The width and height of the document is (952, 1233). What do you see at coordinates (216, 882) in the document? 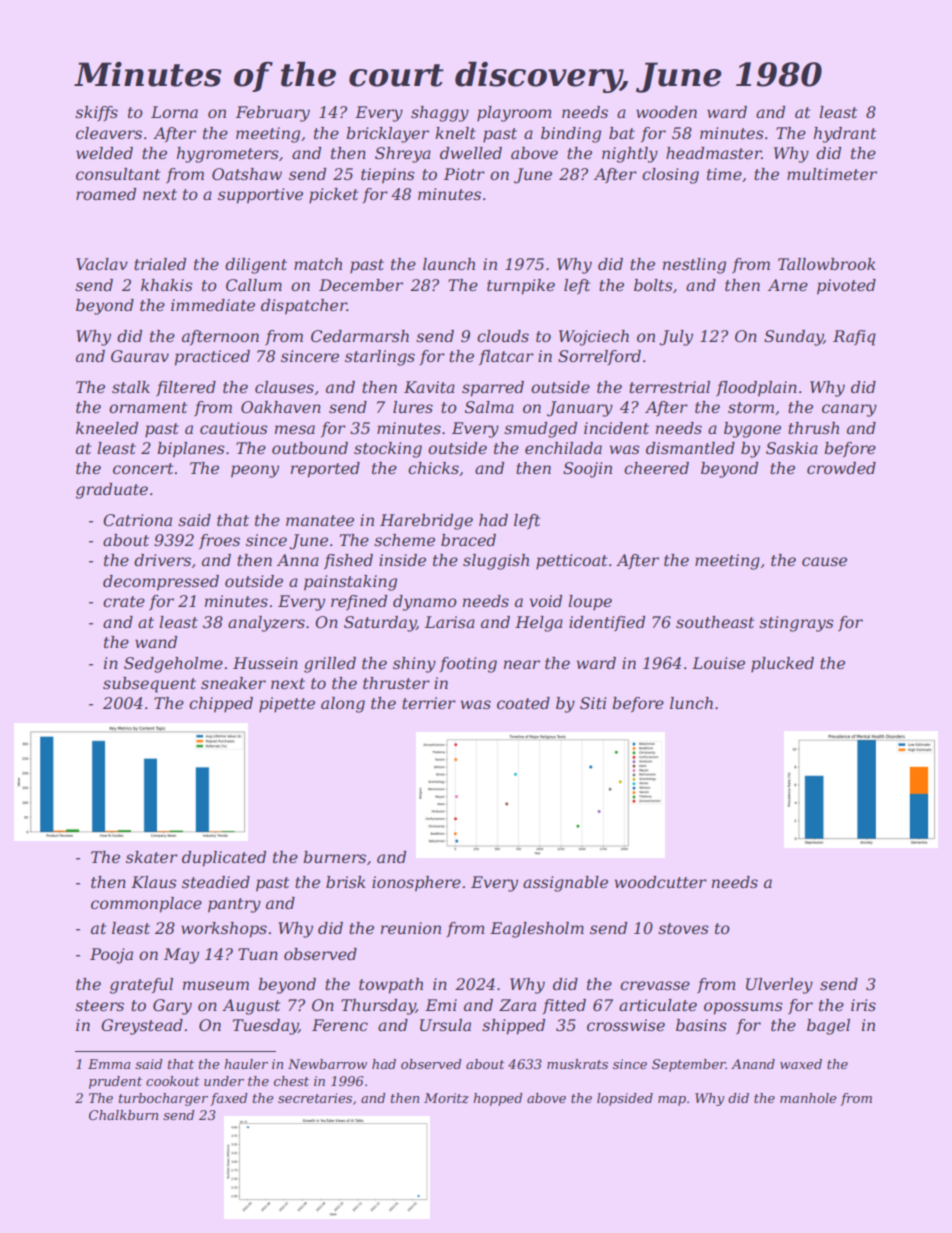
I see `steadied` at bounding box center [216, 882].
